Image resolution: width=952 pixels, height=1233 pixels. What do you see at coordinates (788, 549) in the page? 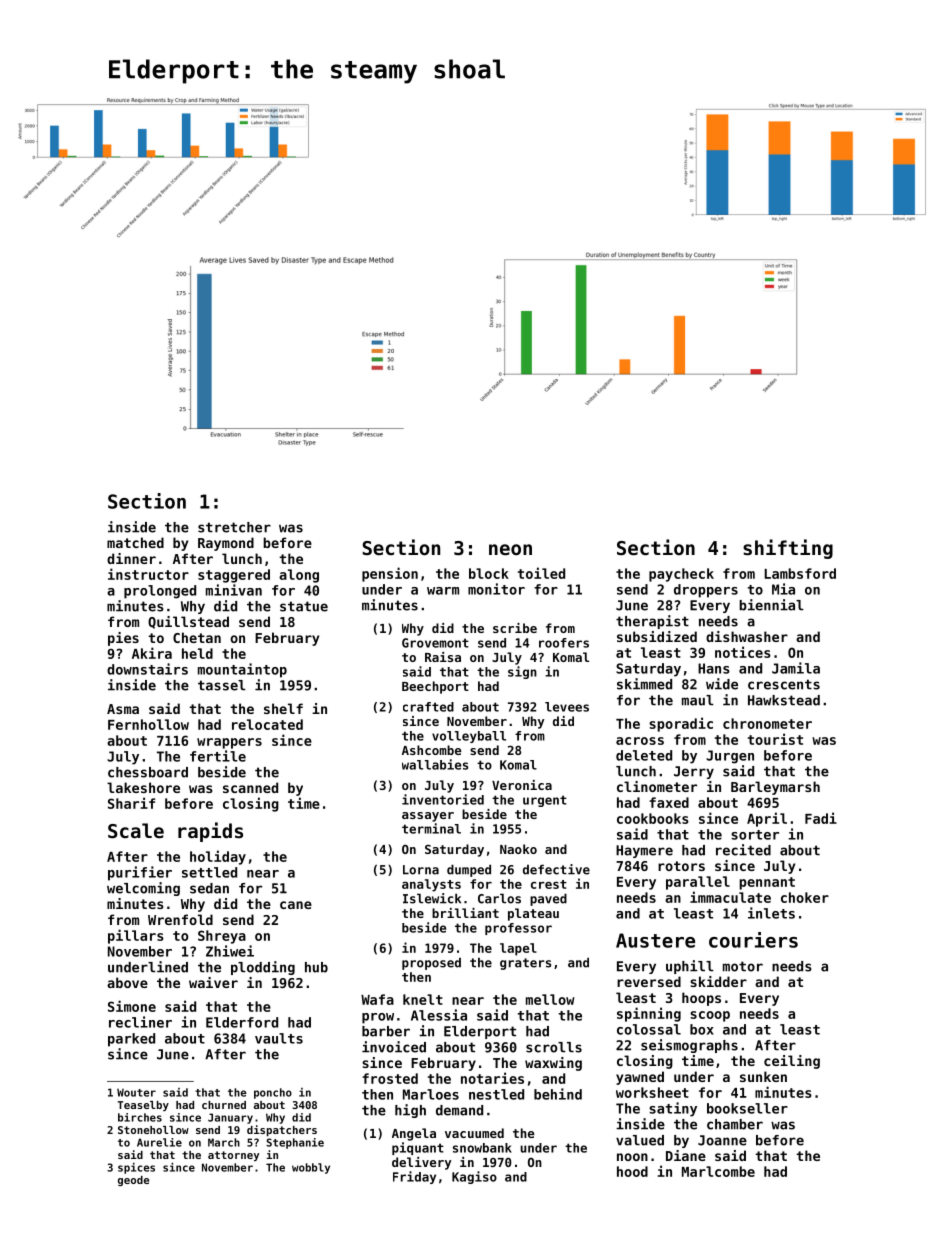
I see `shifting` at bounding box center [788, 549].
